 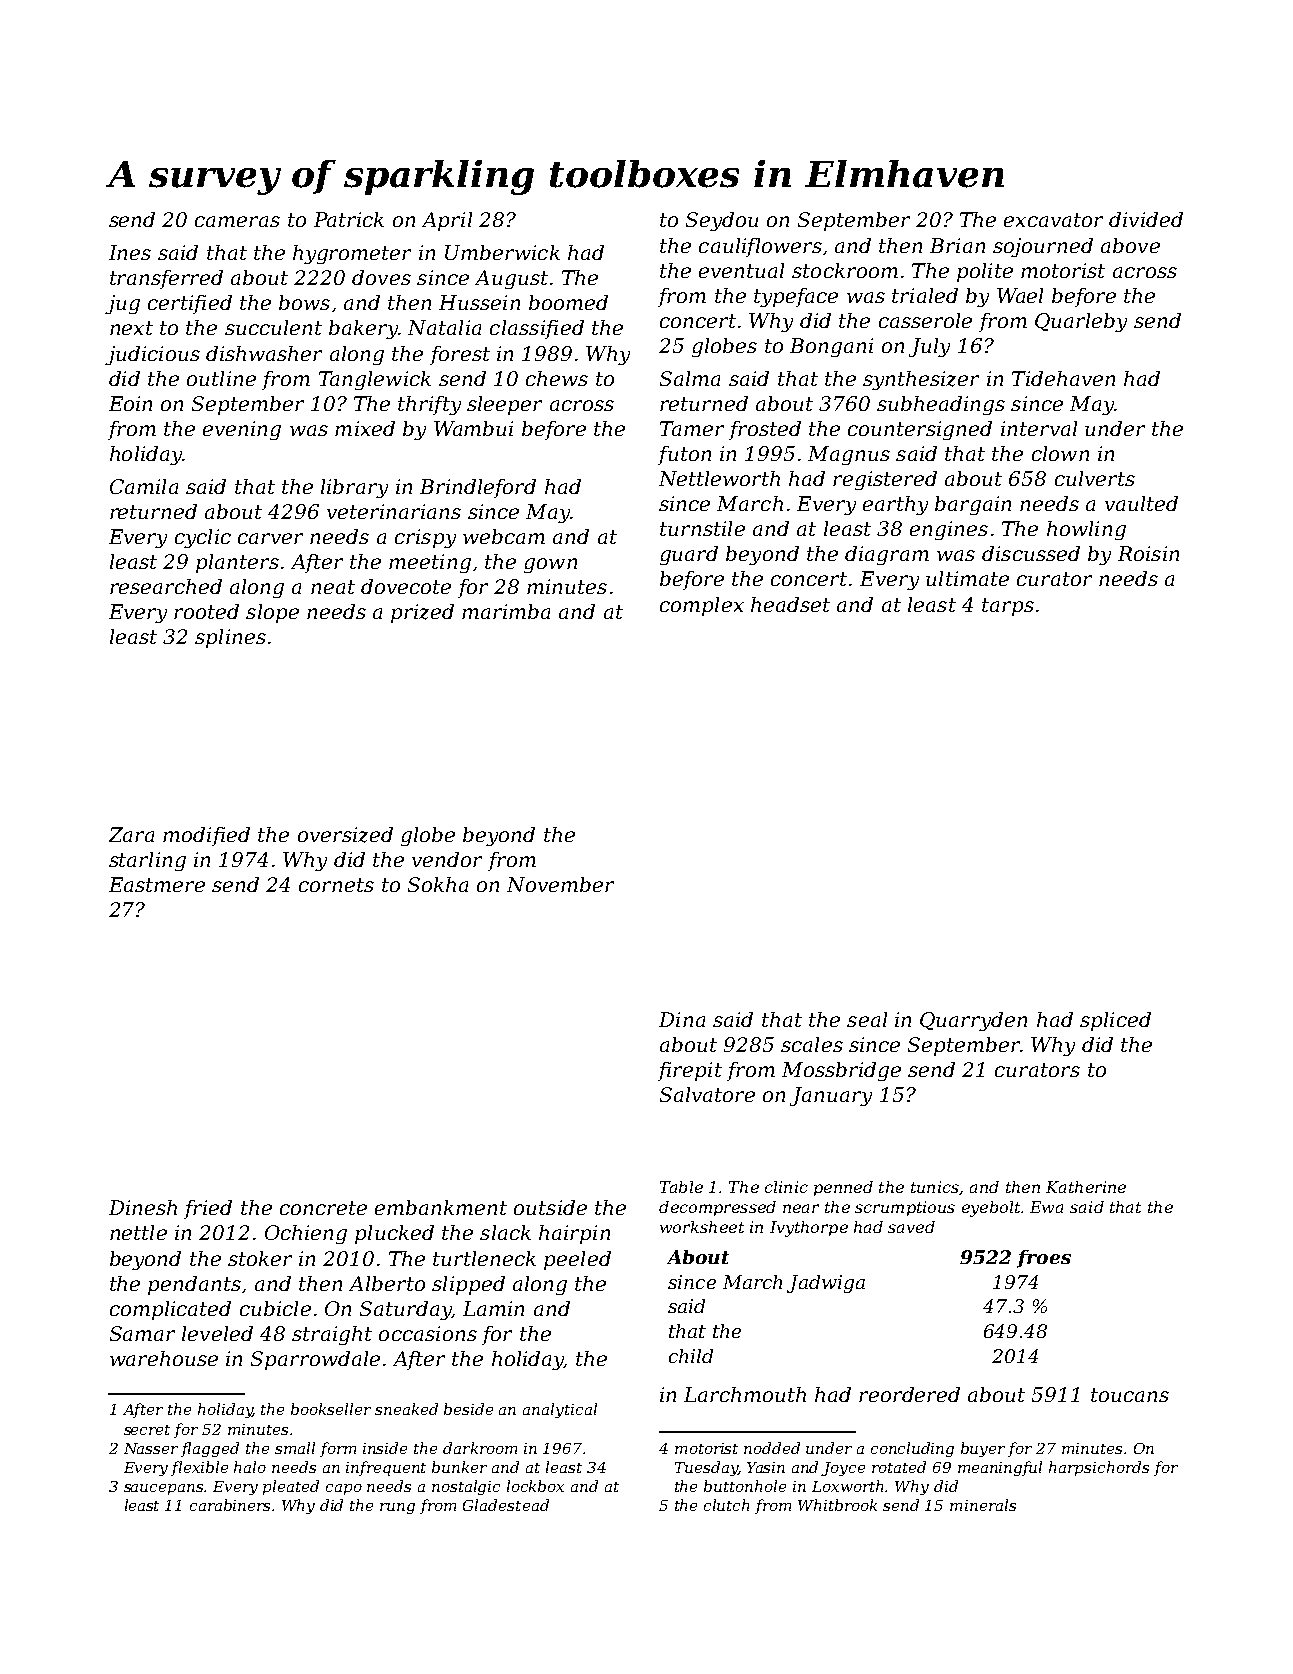 What do you see at coordinates (560, 884) in the document?
I see `November` at bounding box center [560, 884].
